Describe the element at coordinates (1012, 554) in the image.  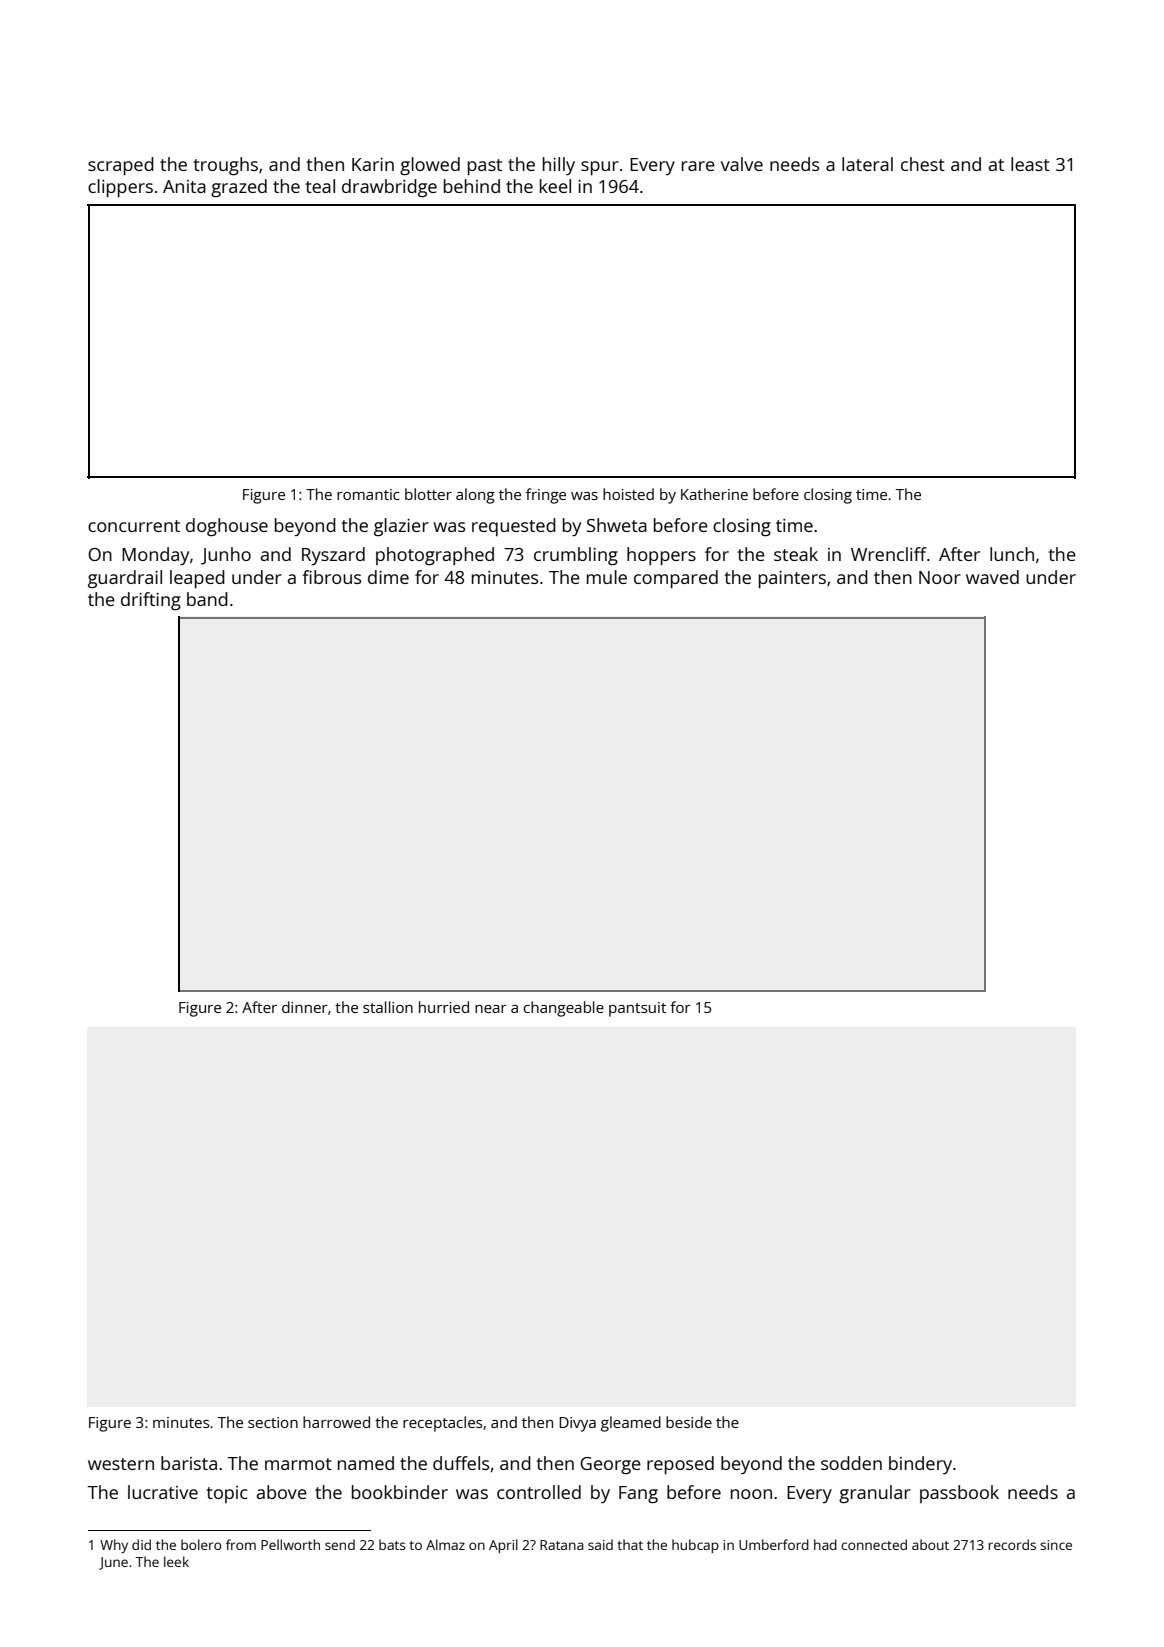
I see `lunch` at that location.
